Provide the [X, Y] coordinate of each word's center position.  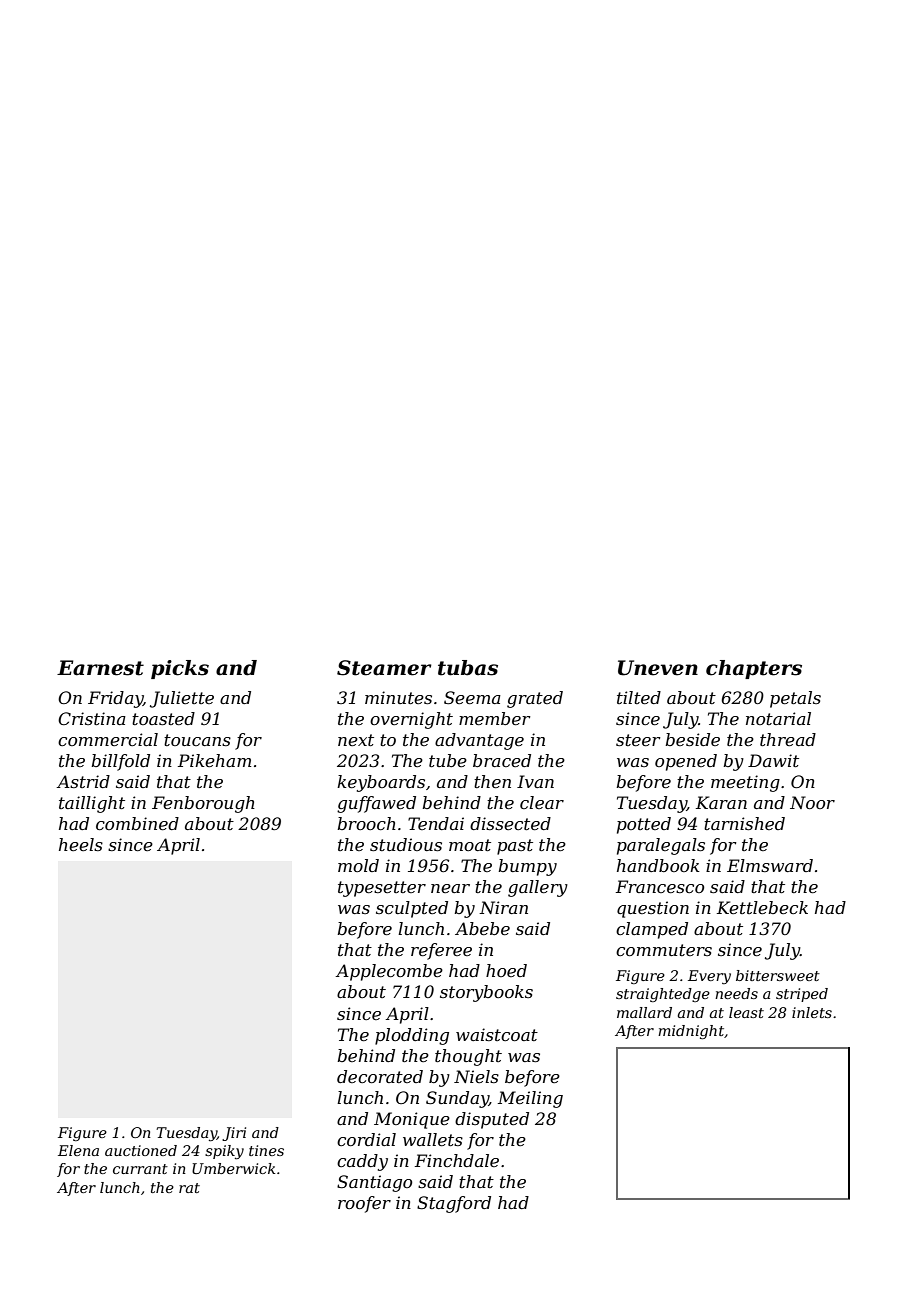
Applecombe [389, 972]
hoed [506, 970]
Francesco [660, 886]
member [494, 718]
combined [137, 823]
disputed [492, 1120]
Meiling [530, 1099]
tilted [639, 697]
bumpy [527, 867]
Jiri [234, 1134]
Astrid [83, 781]
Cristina [92, 718]
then [492, 781]
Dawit [773, 760]
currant [140, 1169]
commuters [664, 950]
